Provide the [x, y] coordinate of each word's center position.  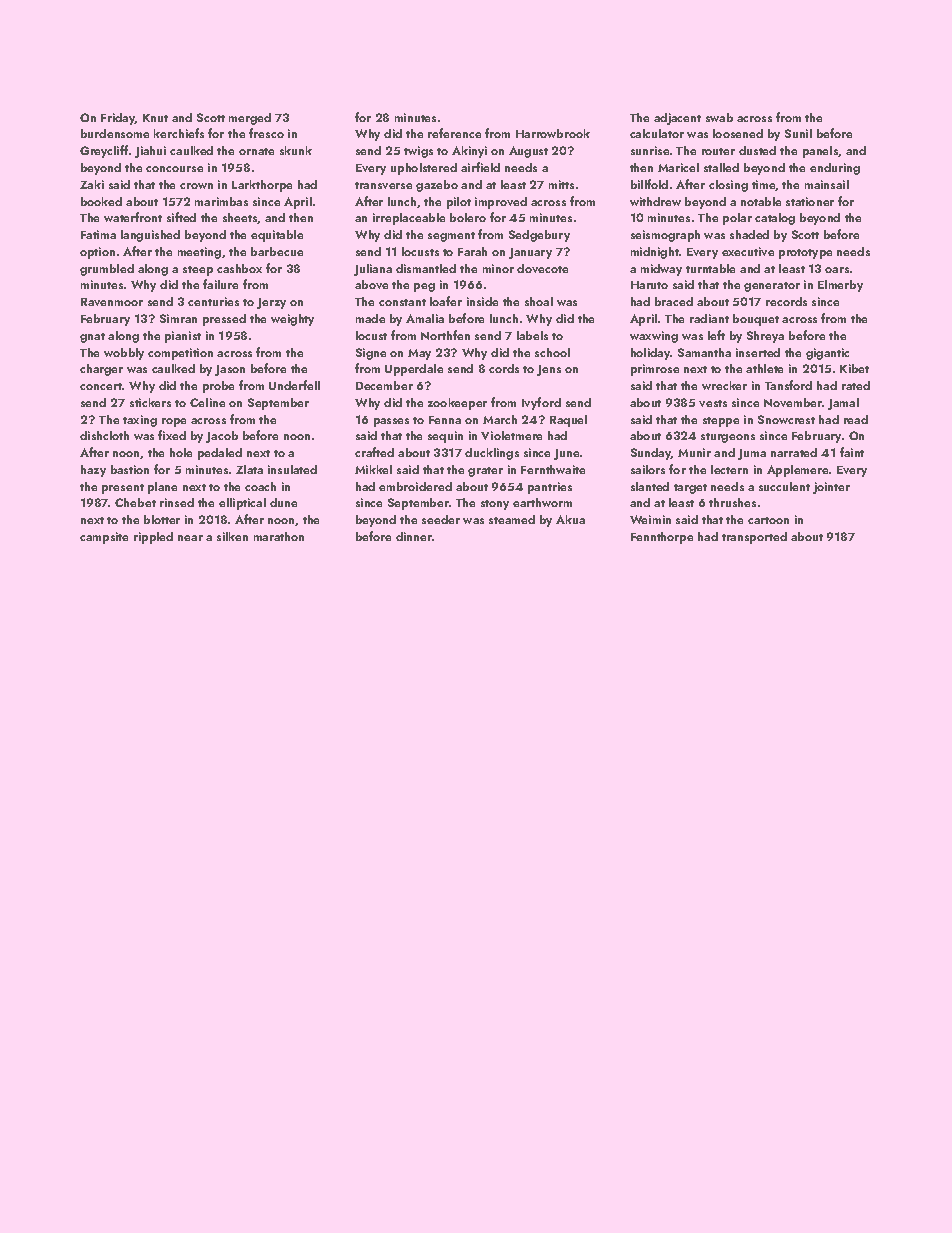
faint [852, 452]
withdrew [655, 201]
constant [402, 302]
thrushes [732, 502]
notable [761, 201]
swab [719, 117]
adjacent [677, 119]
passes [391, 422]
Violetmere [511, 435]
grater [485, 472]
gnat [92, 338]
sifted [181, 217]
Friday [118, 119]
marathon [279, 536]
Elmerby [840, 286]
